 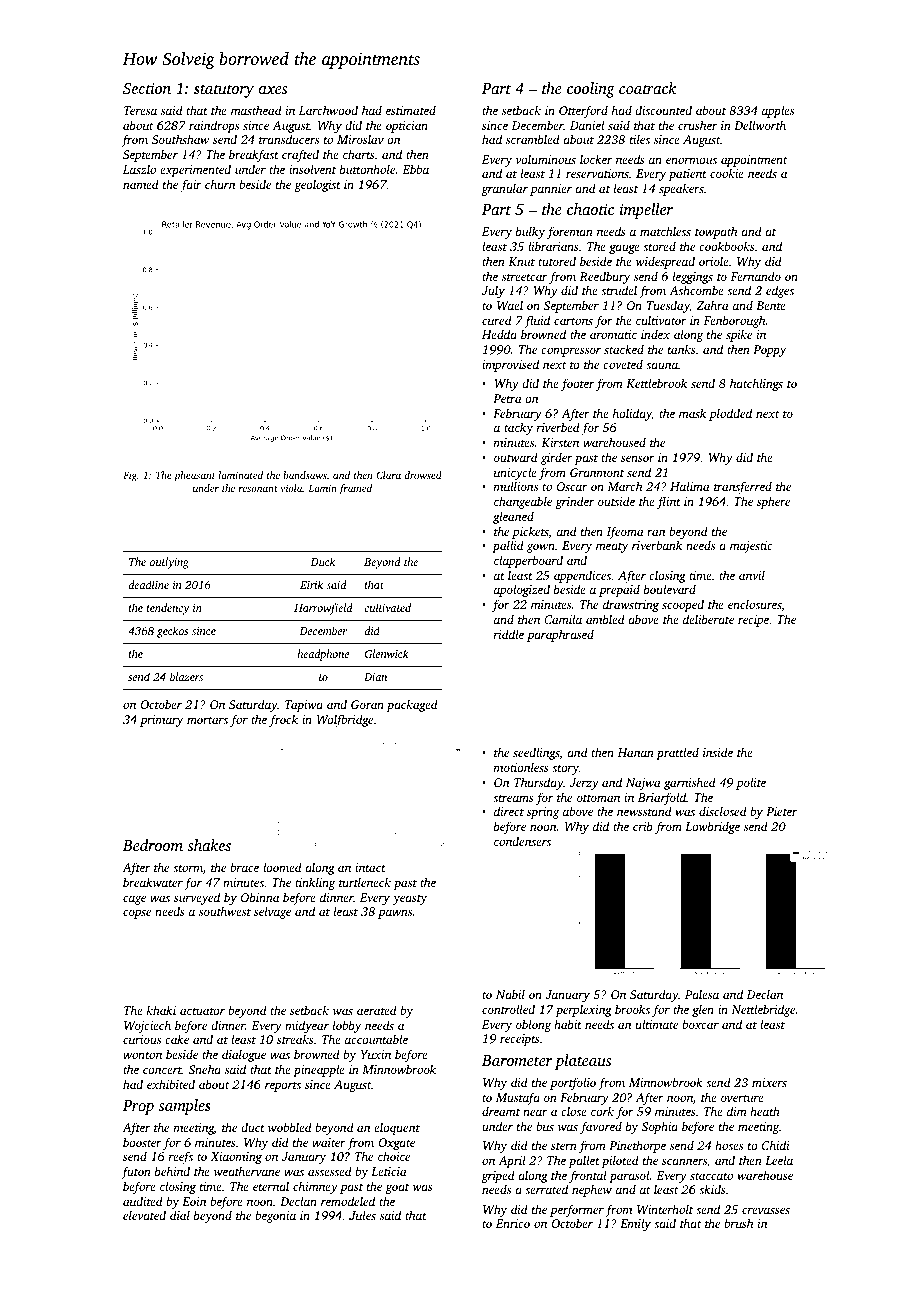 I want to click on ultimate, so click(x=657, y=1024).
